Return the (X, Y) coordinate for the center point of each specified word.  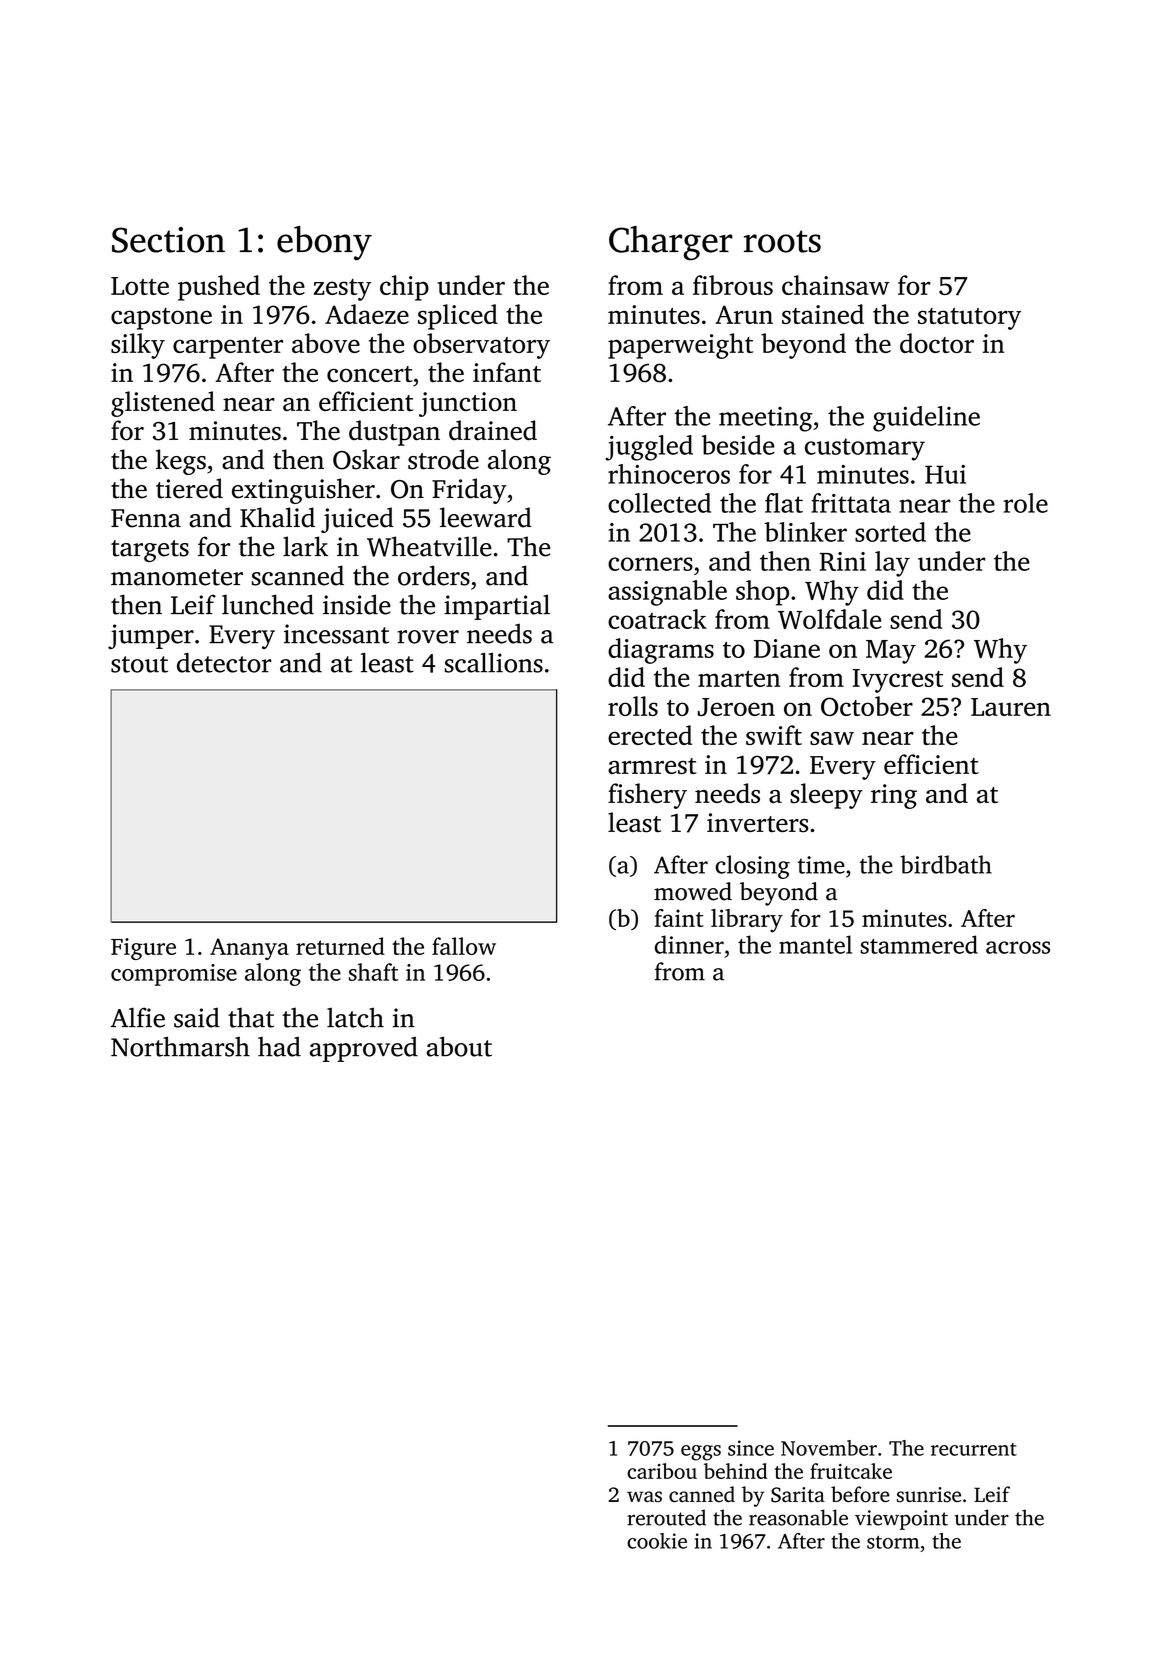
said (197, 1018)
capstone (161, 319)
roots (782, 241)
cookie (657, 1541)
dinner (689, 944)
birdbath (946, 864)
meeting (765, 419)
